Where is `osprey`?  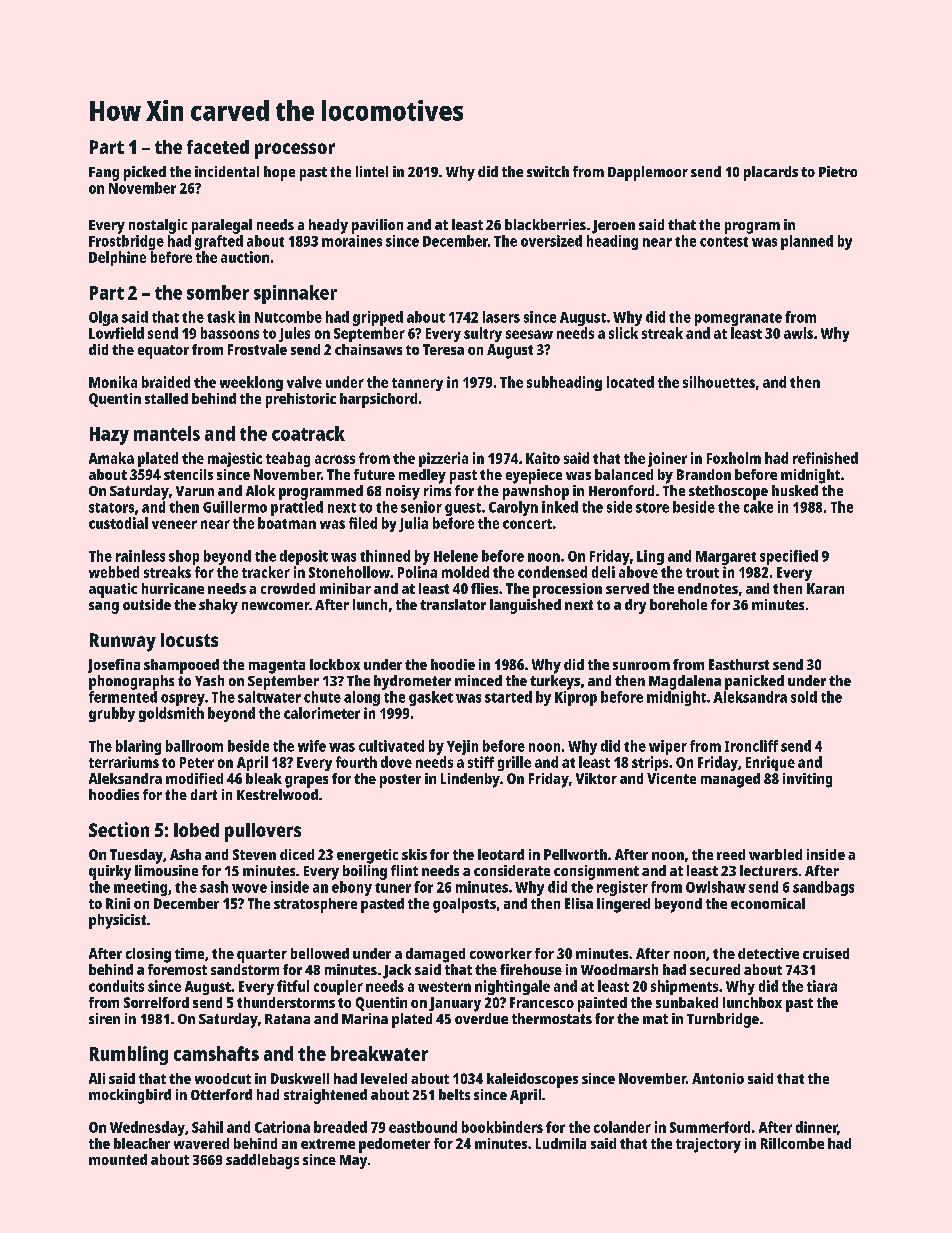 osprey is located at coordinates (183, 700).
